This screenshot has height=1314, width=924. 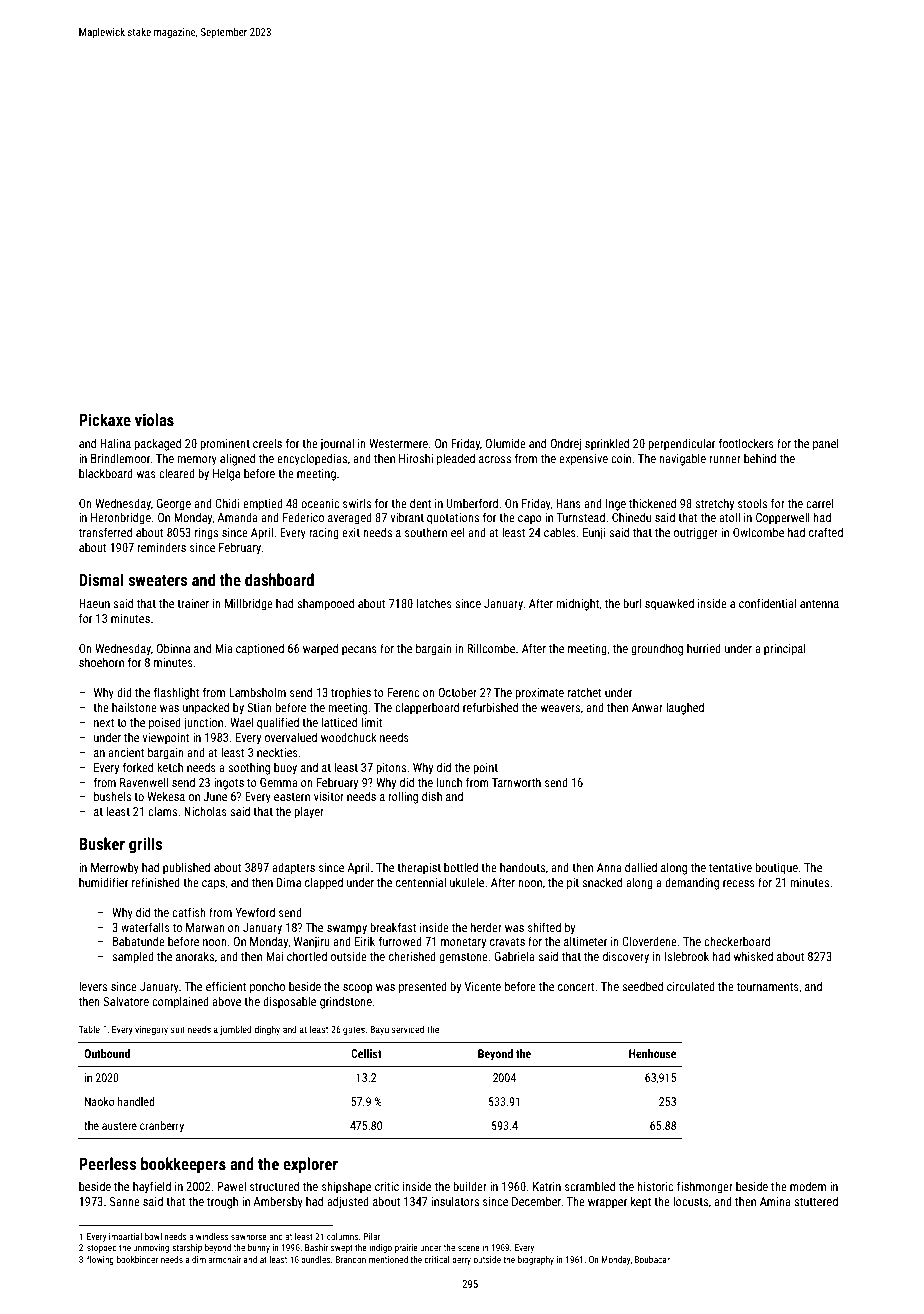 I want to click on mentioned, so click(x=388, y=1259).
